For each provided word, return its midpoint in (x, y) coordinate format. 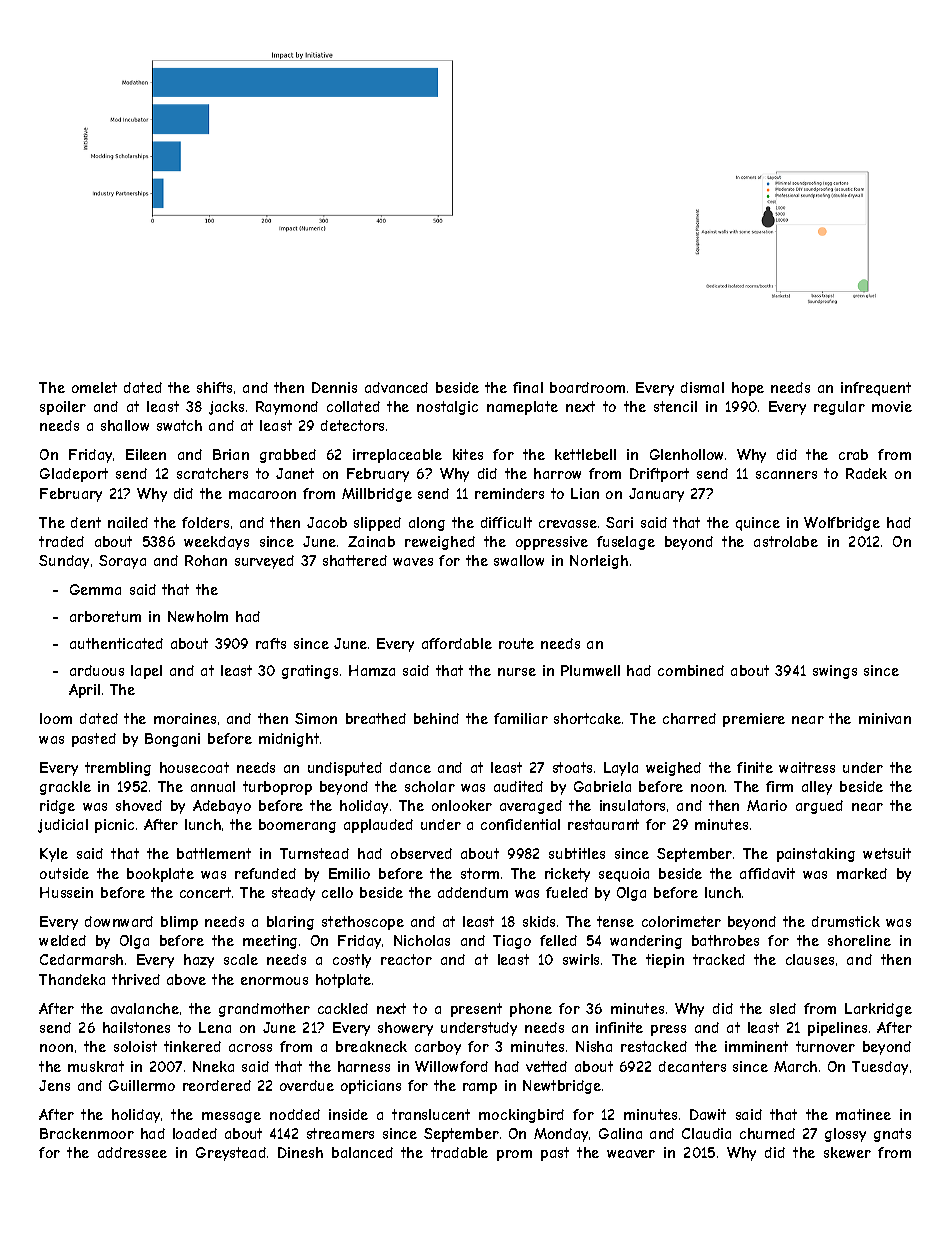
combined (691, 670)
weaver (631, 1154)
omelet (94, 387)
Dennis (334, 387)
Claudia (706, 1133)
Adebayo (222, 807)
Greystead (231, 1154)
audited (518, 786)
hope (748, 389)
